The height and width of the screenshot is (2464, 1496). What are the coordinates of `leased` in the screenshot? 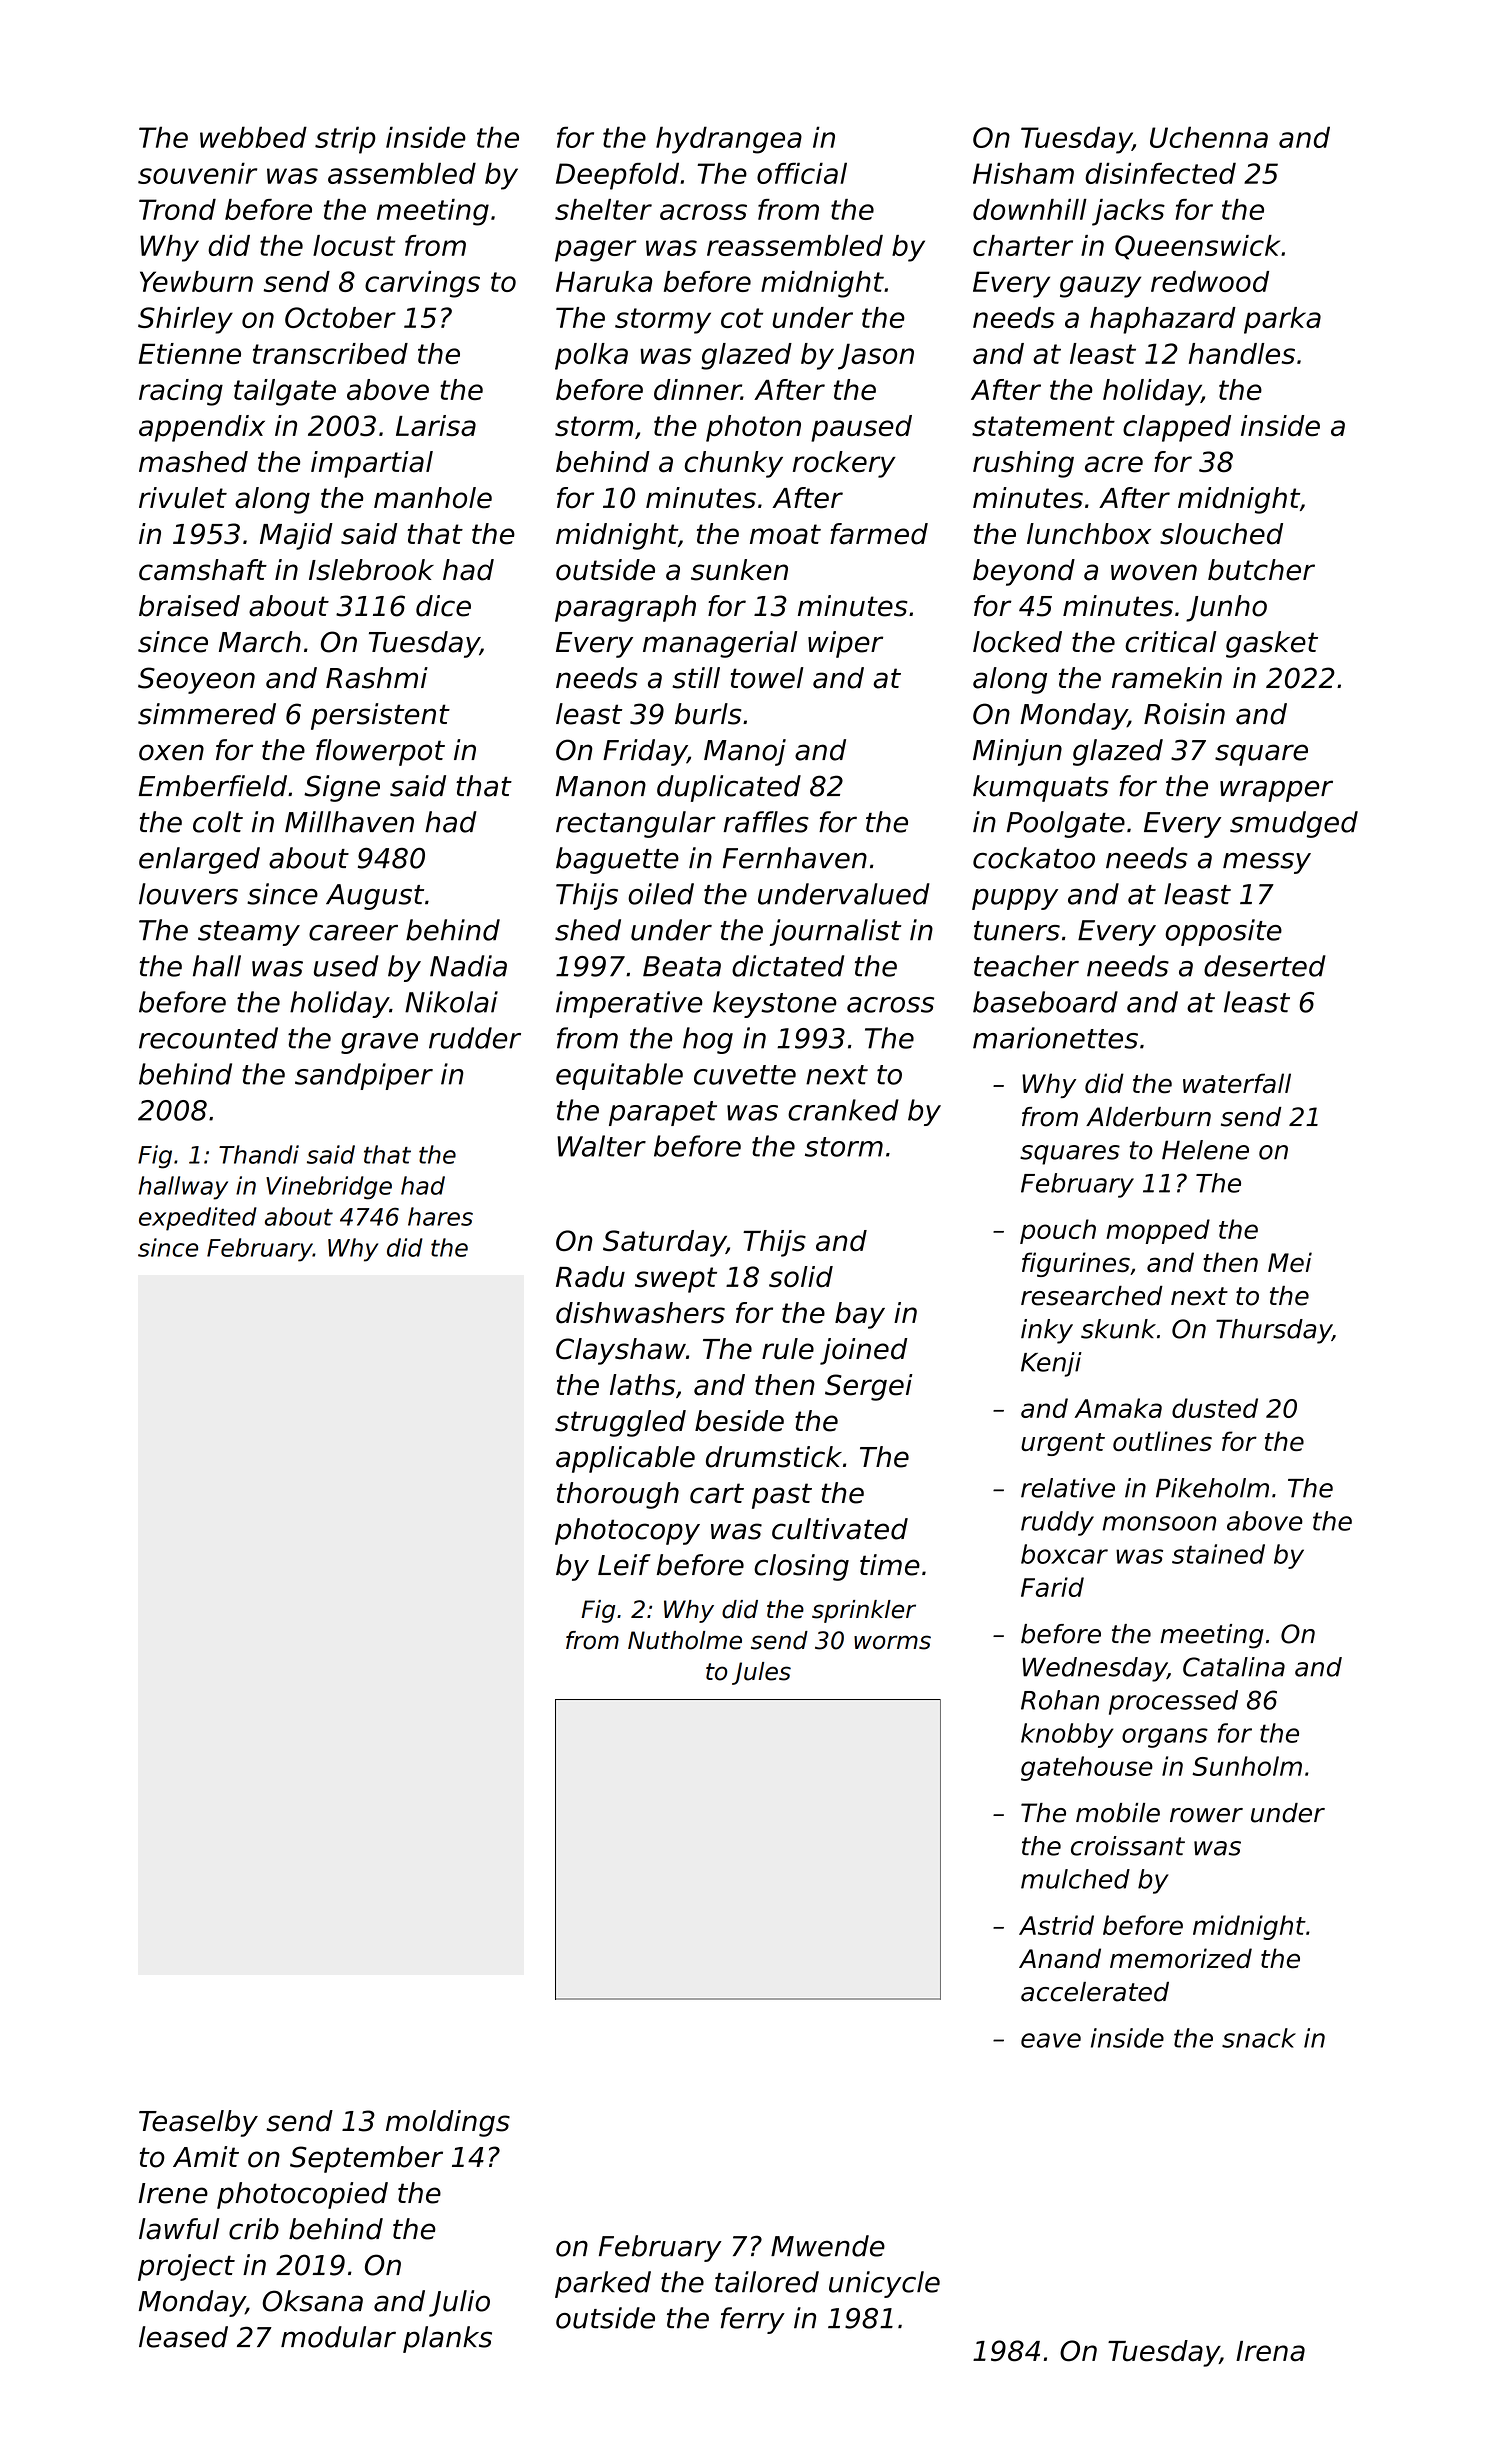 It's located at (183, 2337).
